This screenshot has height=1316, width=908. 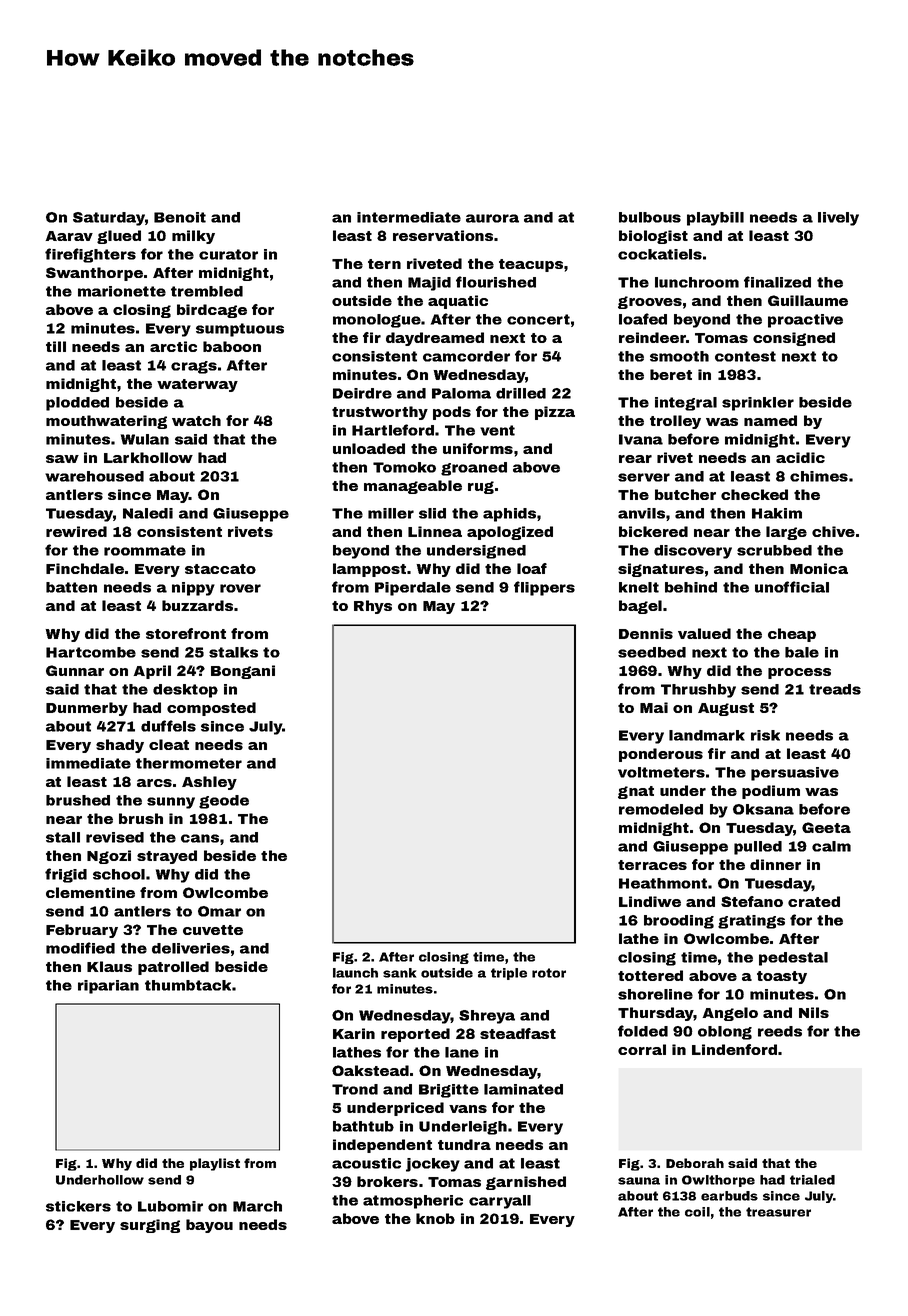 I want to click on Aarav, so click(x=69, y=236).
